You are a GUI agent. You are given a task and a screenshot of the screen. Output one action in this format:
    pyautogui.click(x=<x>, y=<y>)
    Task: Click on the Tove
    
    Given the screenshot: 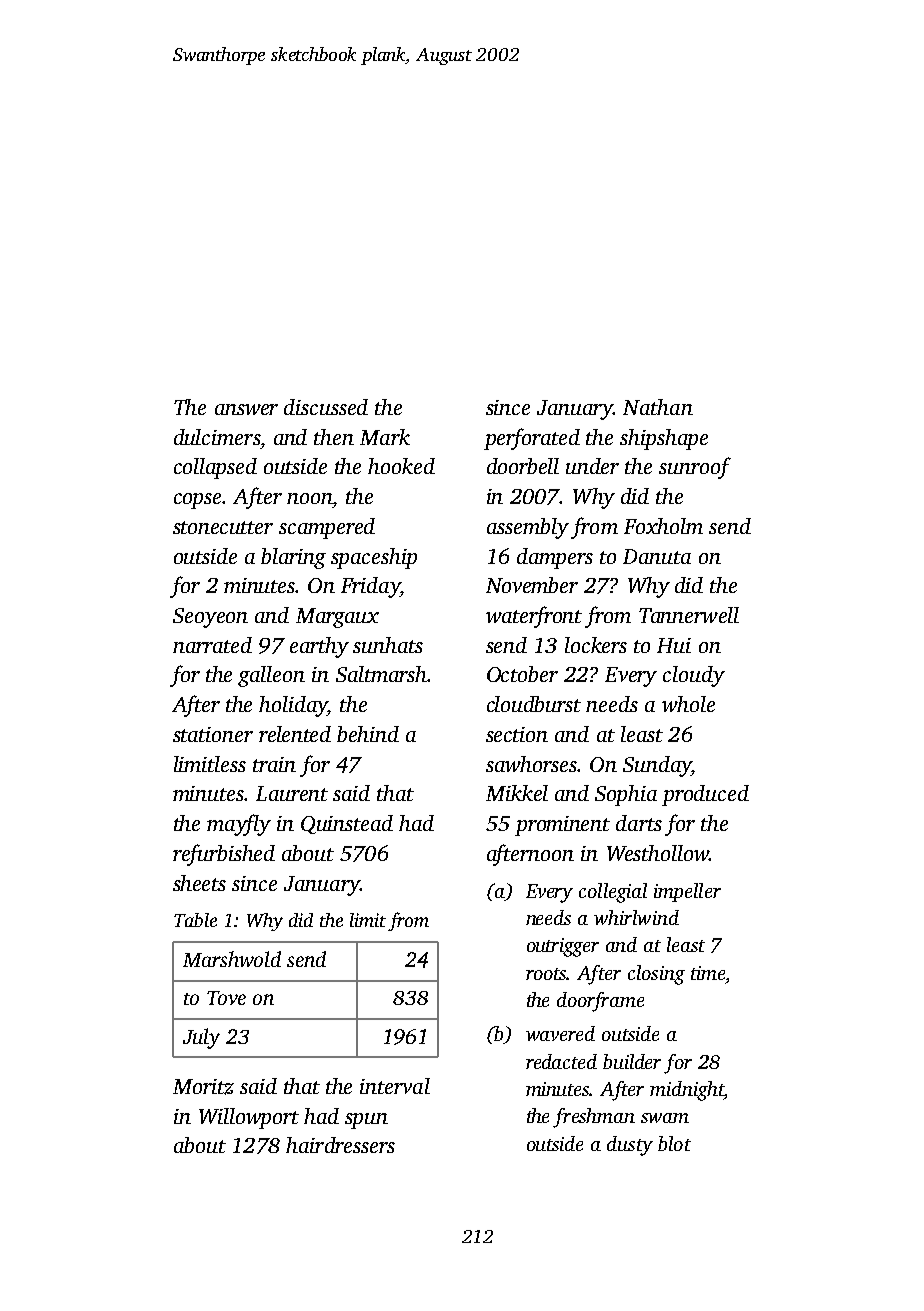 What is the action you would take?
    pyautogui.click(x=226, y=998)
